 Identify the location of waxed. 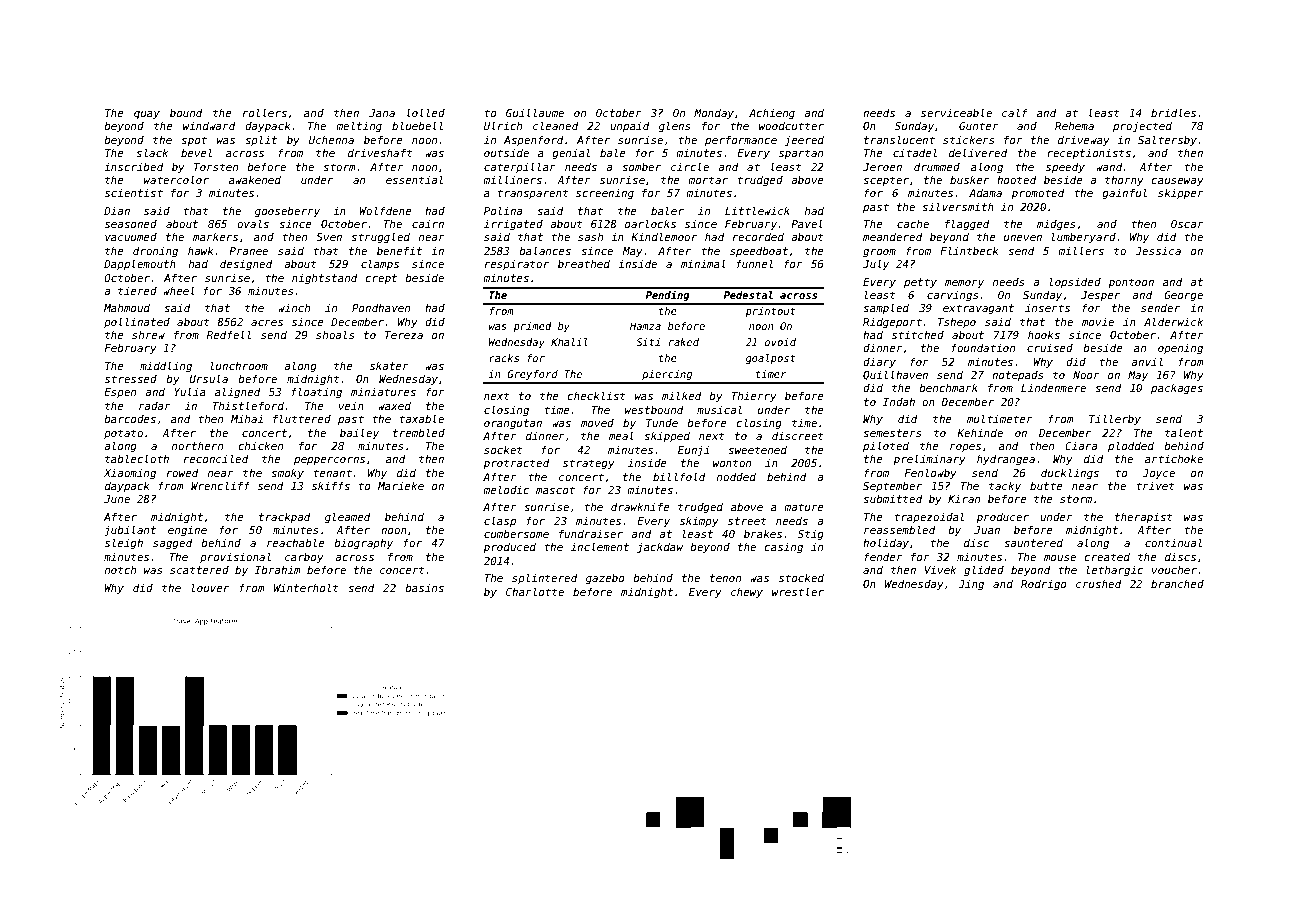
(394, 405).
